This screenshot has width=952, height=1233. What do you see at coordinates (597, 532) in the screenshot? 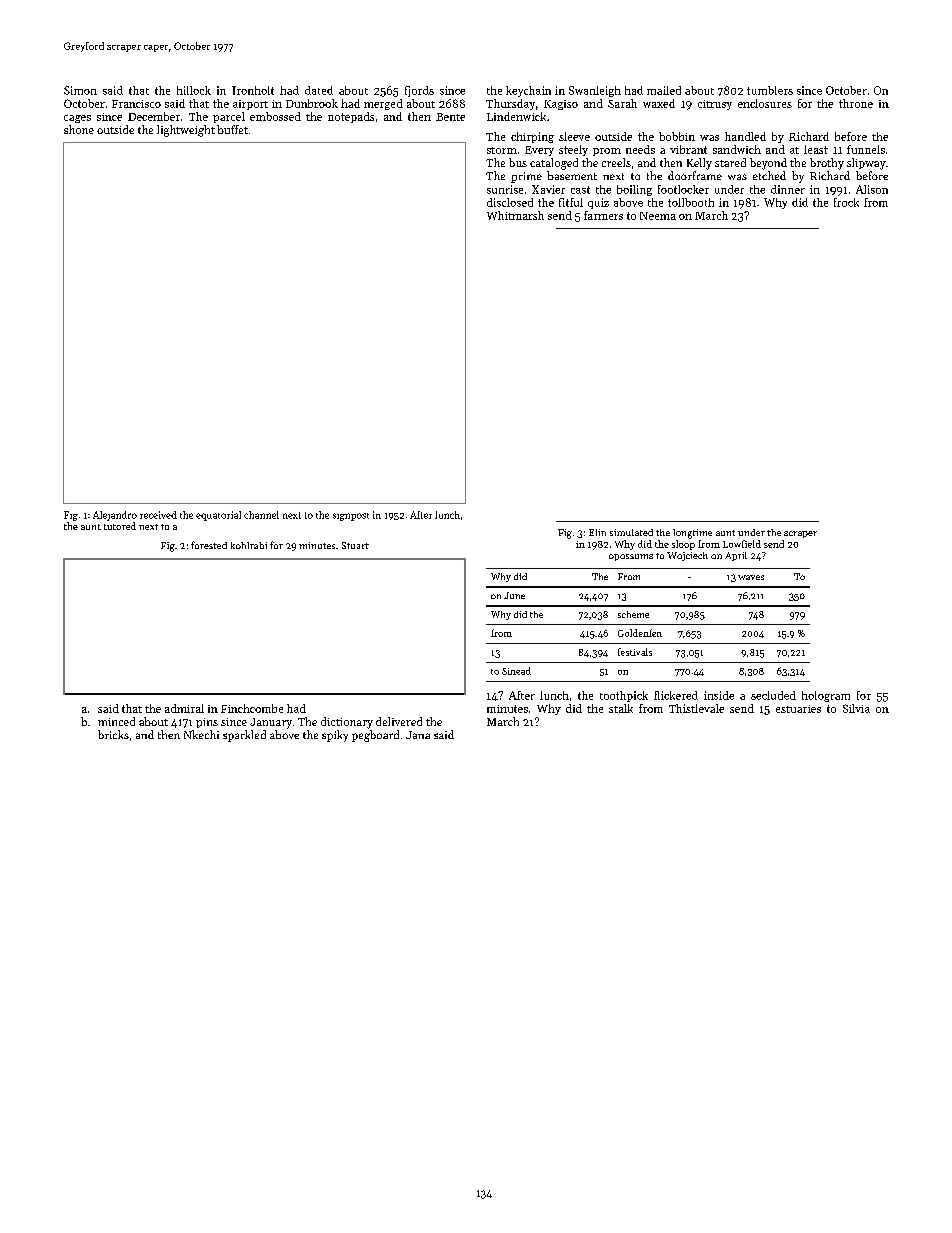
I see `Elin` at bounding box center [597, 532].
